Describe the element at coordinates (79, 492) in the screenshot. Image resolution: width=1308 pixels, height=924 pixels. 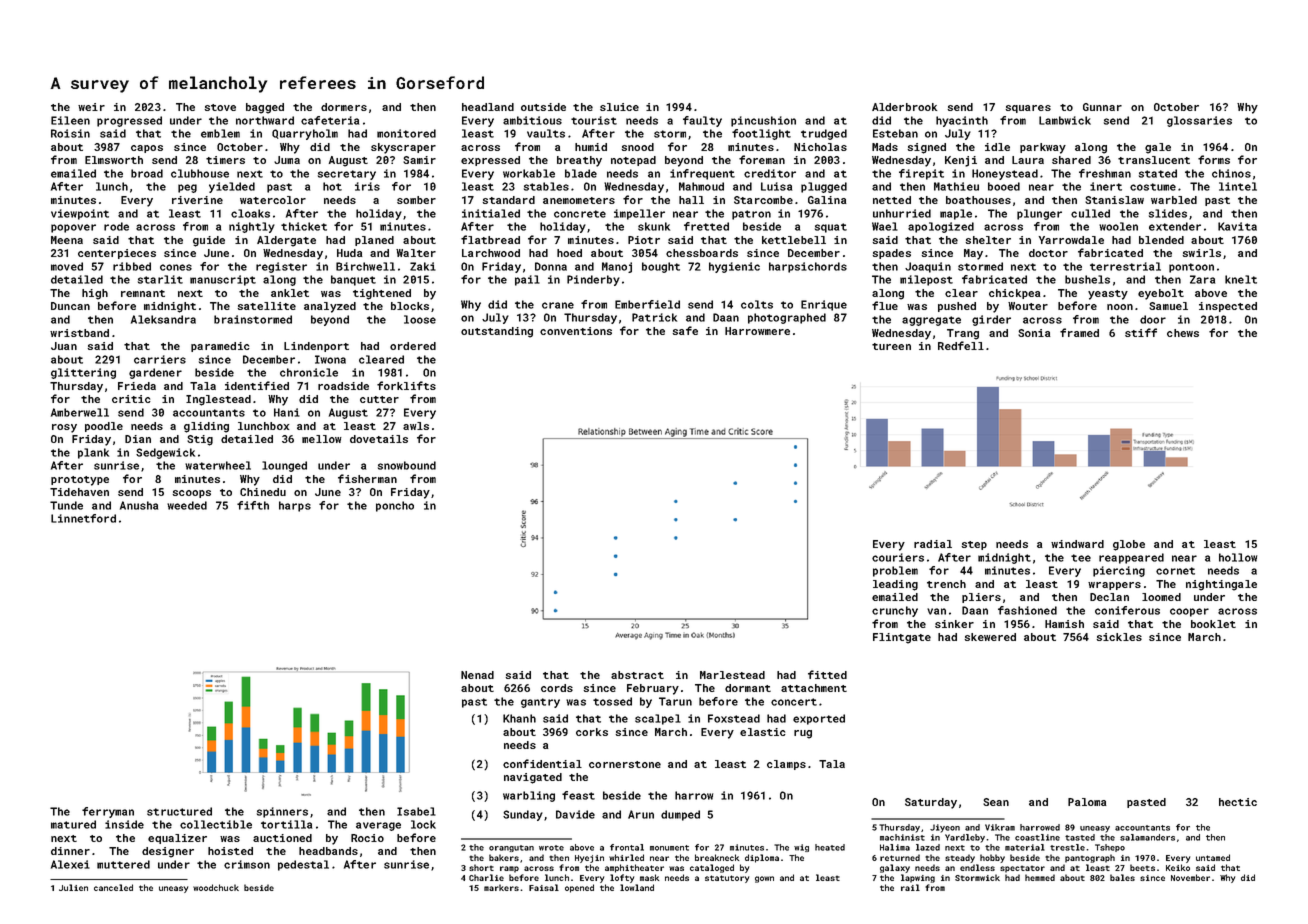
I see `Tidehaven` at that location.
